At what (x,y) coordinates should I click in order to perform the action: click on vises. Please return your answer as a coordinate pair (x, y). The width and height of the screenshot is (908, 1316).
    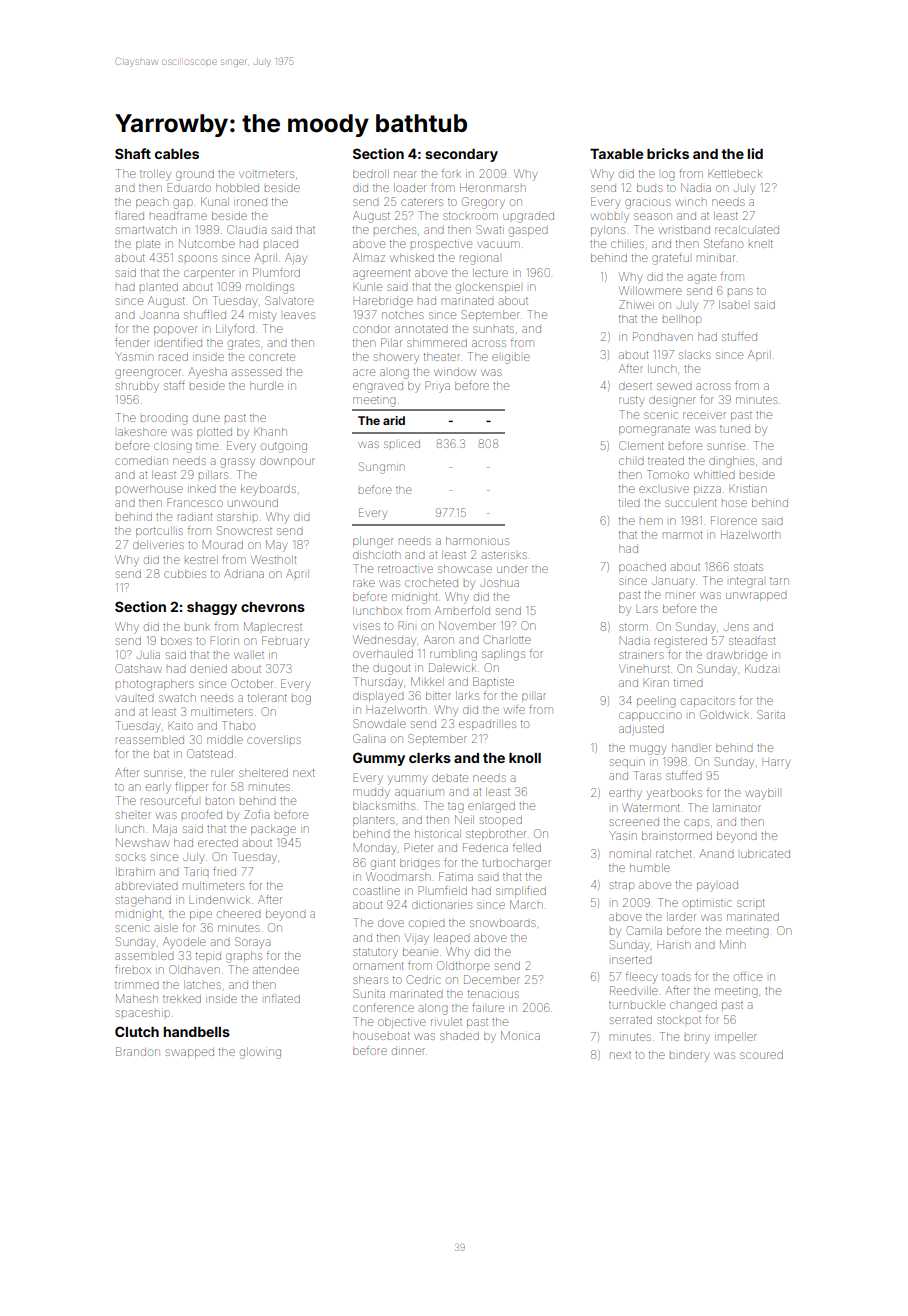
    Looking at the image, I should click on (366, 626).
